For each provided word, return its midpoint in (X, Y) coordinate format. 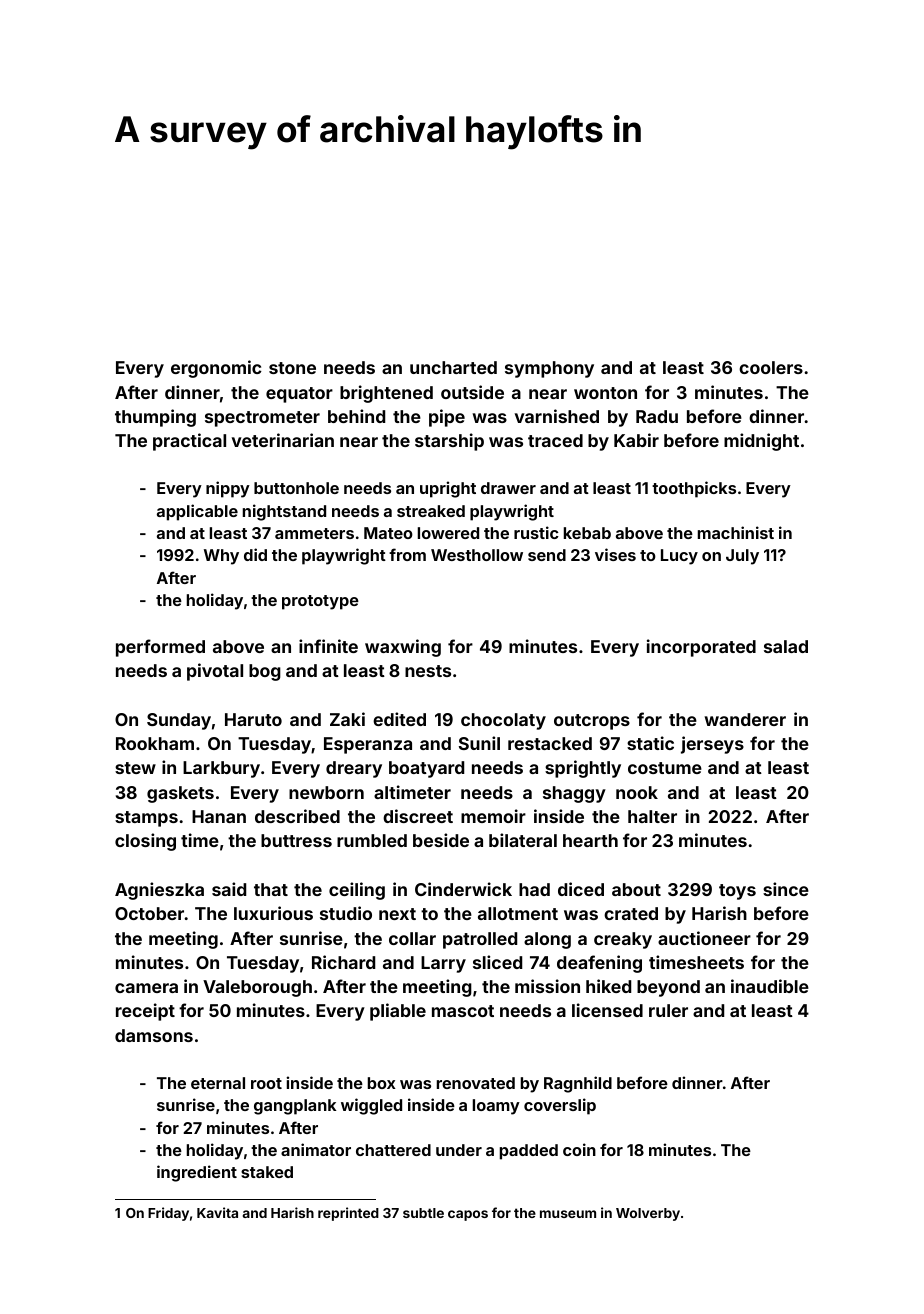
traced (555, 440)
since (786, 889)
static (650, 743)
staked (267, 1172)
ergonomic (216, 369)
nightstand (284, 512)
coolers (771, 367)
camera (146, 988)
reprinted (348, 1214)
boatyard (426, 769)
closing (145, 842)
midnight (761, 442)
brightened (386, 394)
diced (581, 889)
